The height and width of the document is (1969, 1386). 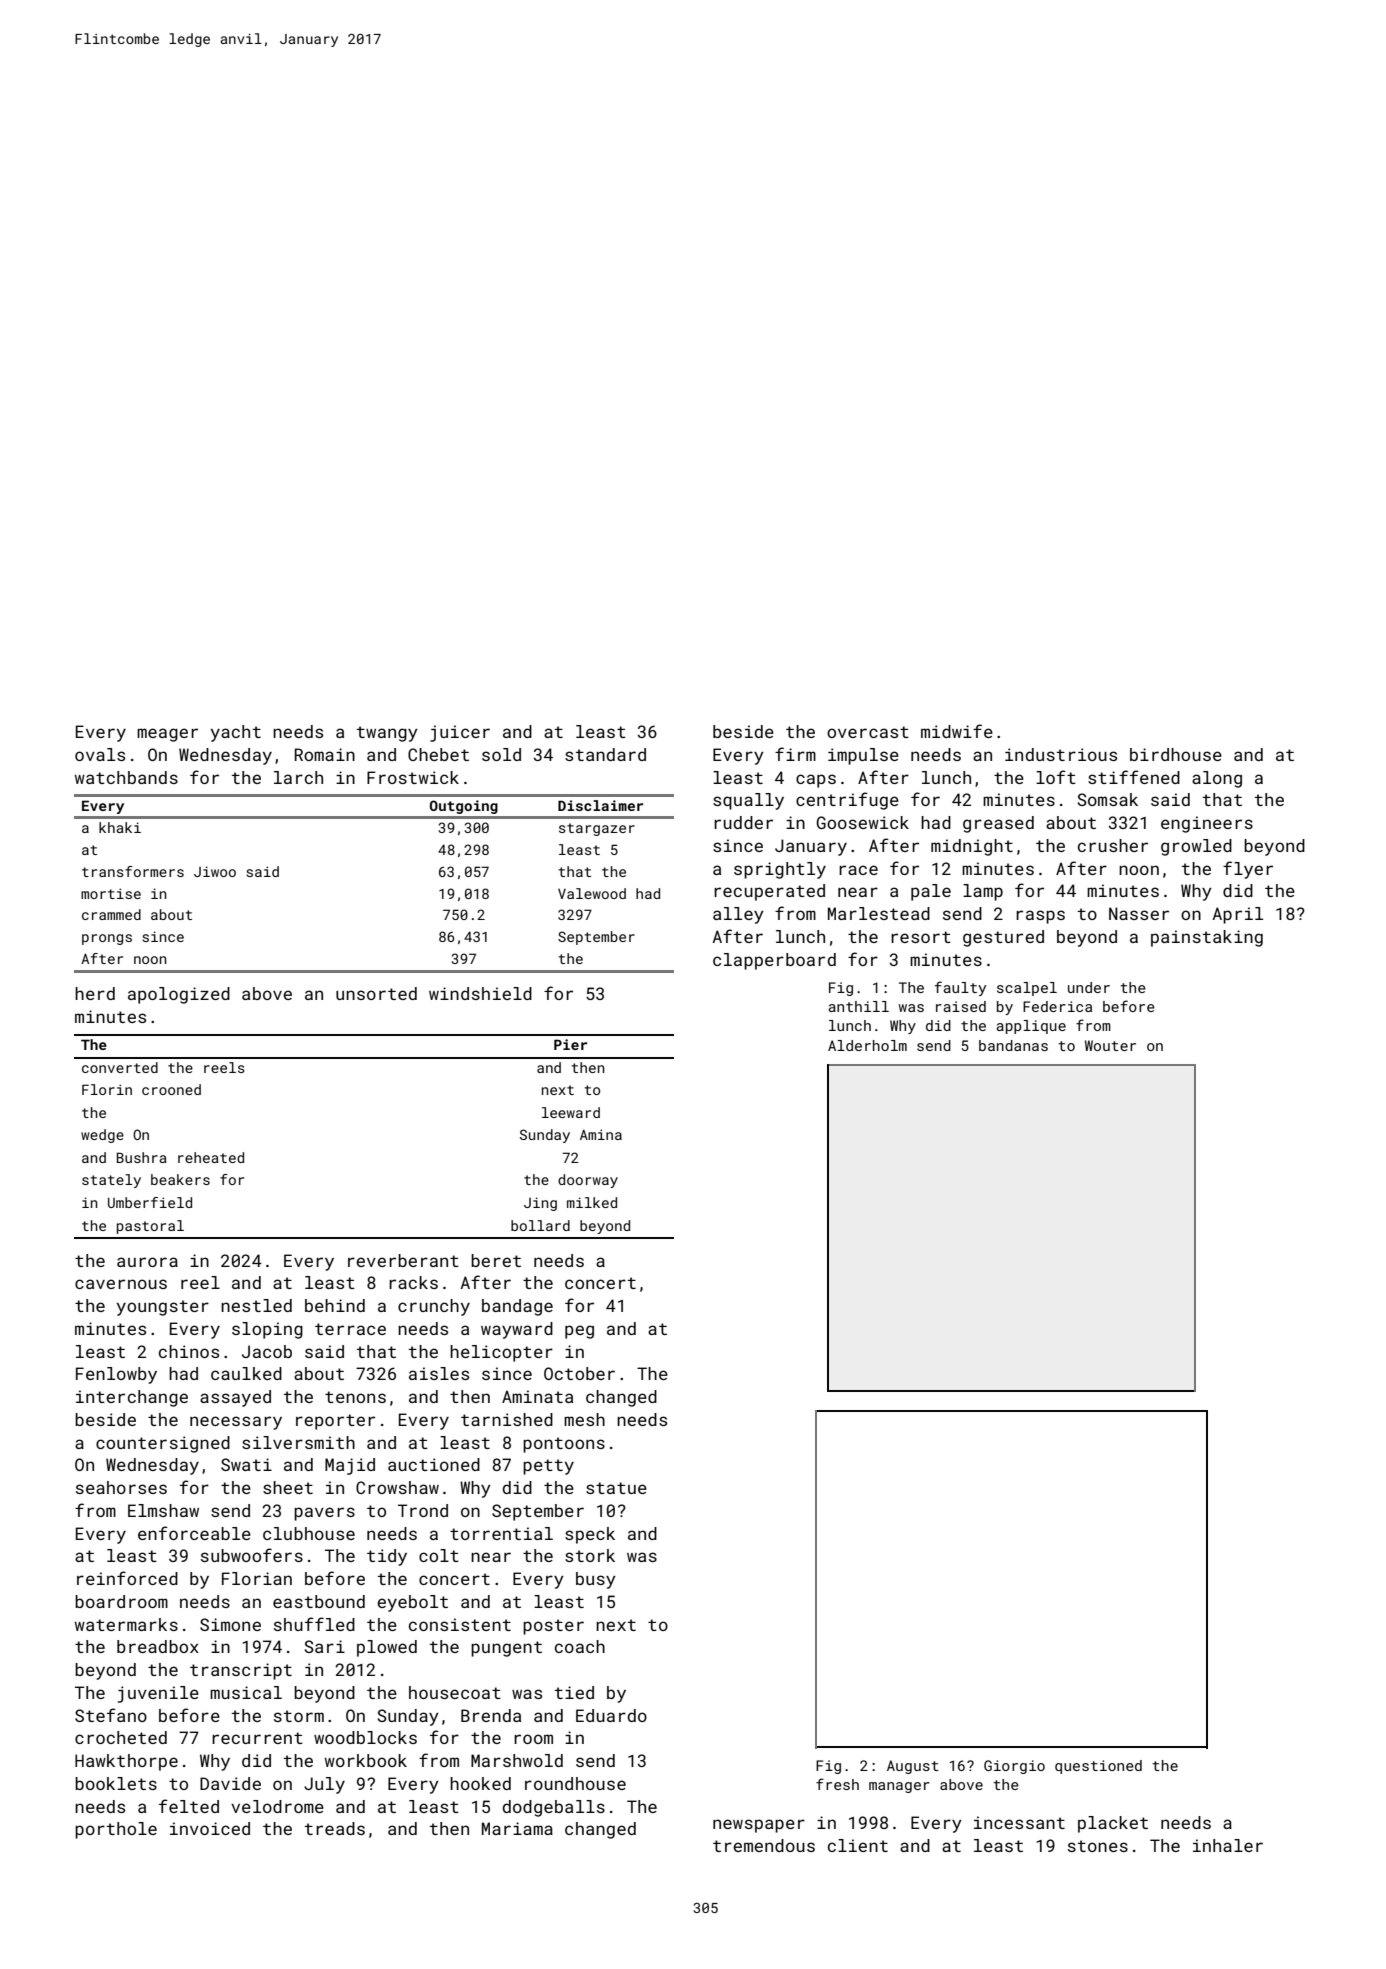 I want to click on Wouter, so click(x=1110, y=1045).
